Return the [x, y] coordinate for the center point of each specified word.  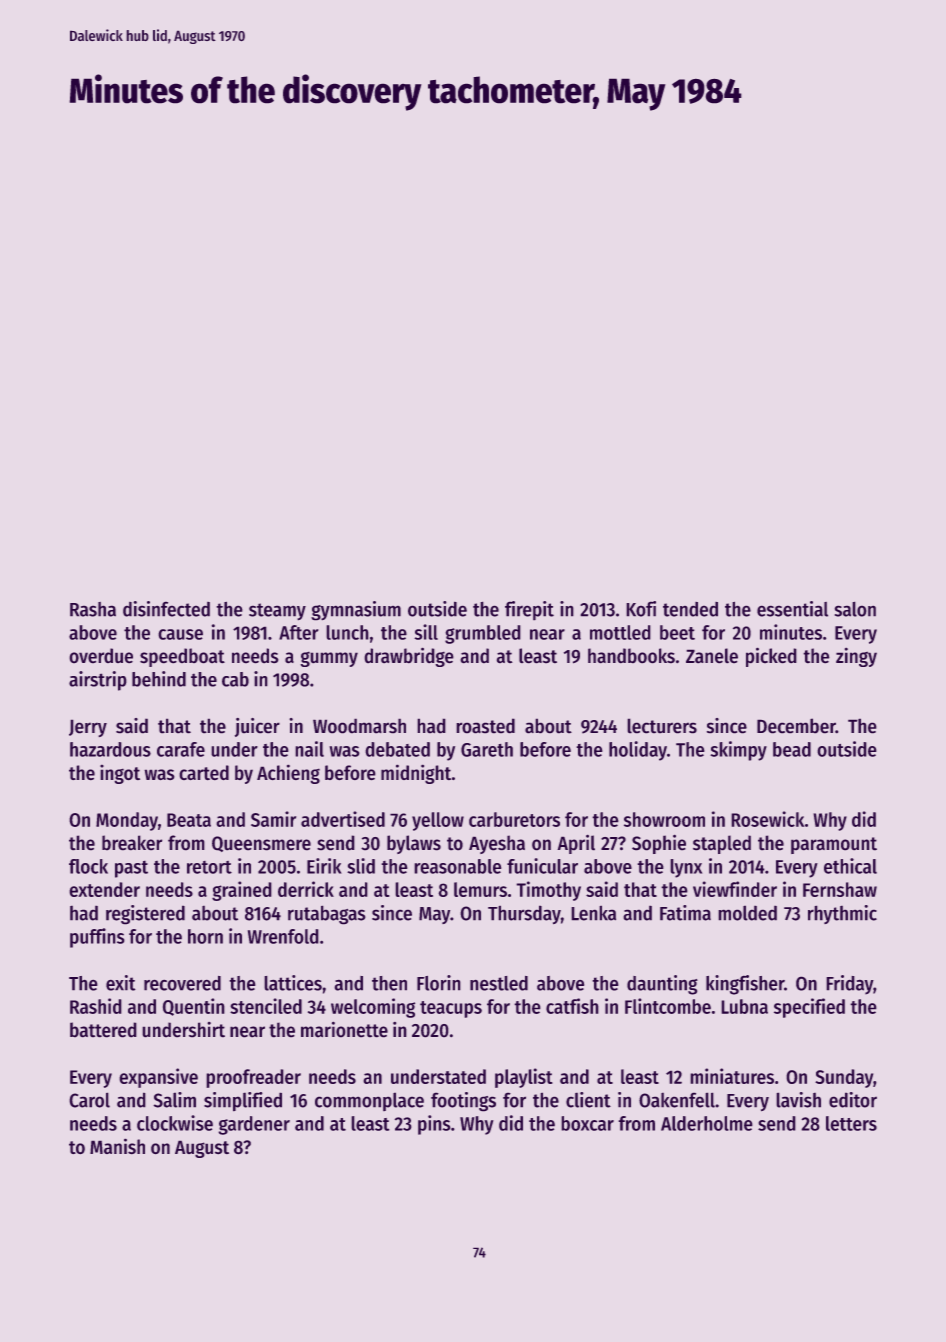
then [389, 983]
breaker [132, 843]
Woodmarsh [359, 726]
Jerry [88, 728]
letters [851, 1123]
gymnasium [356, 611]
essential [792, 609]
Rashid [96, 1006]
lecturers [662, 726]
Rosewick [767, 819]
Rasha [93, 609]
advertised [343, 819]
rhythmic [842, 914]
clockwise [175, 1123]
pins [434, 1125]
